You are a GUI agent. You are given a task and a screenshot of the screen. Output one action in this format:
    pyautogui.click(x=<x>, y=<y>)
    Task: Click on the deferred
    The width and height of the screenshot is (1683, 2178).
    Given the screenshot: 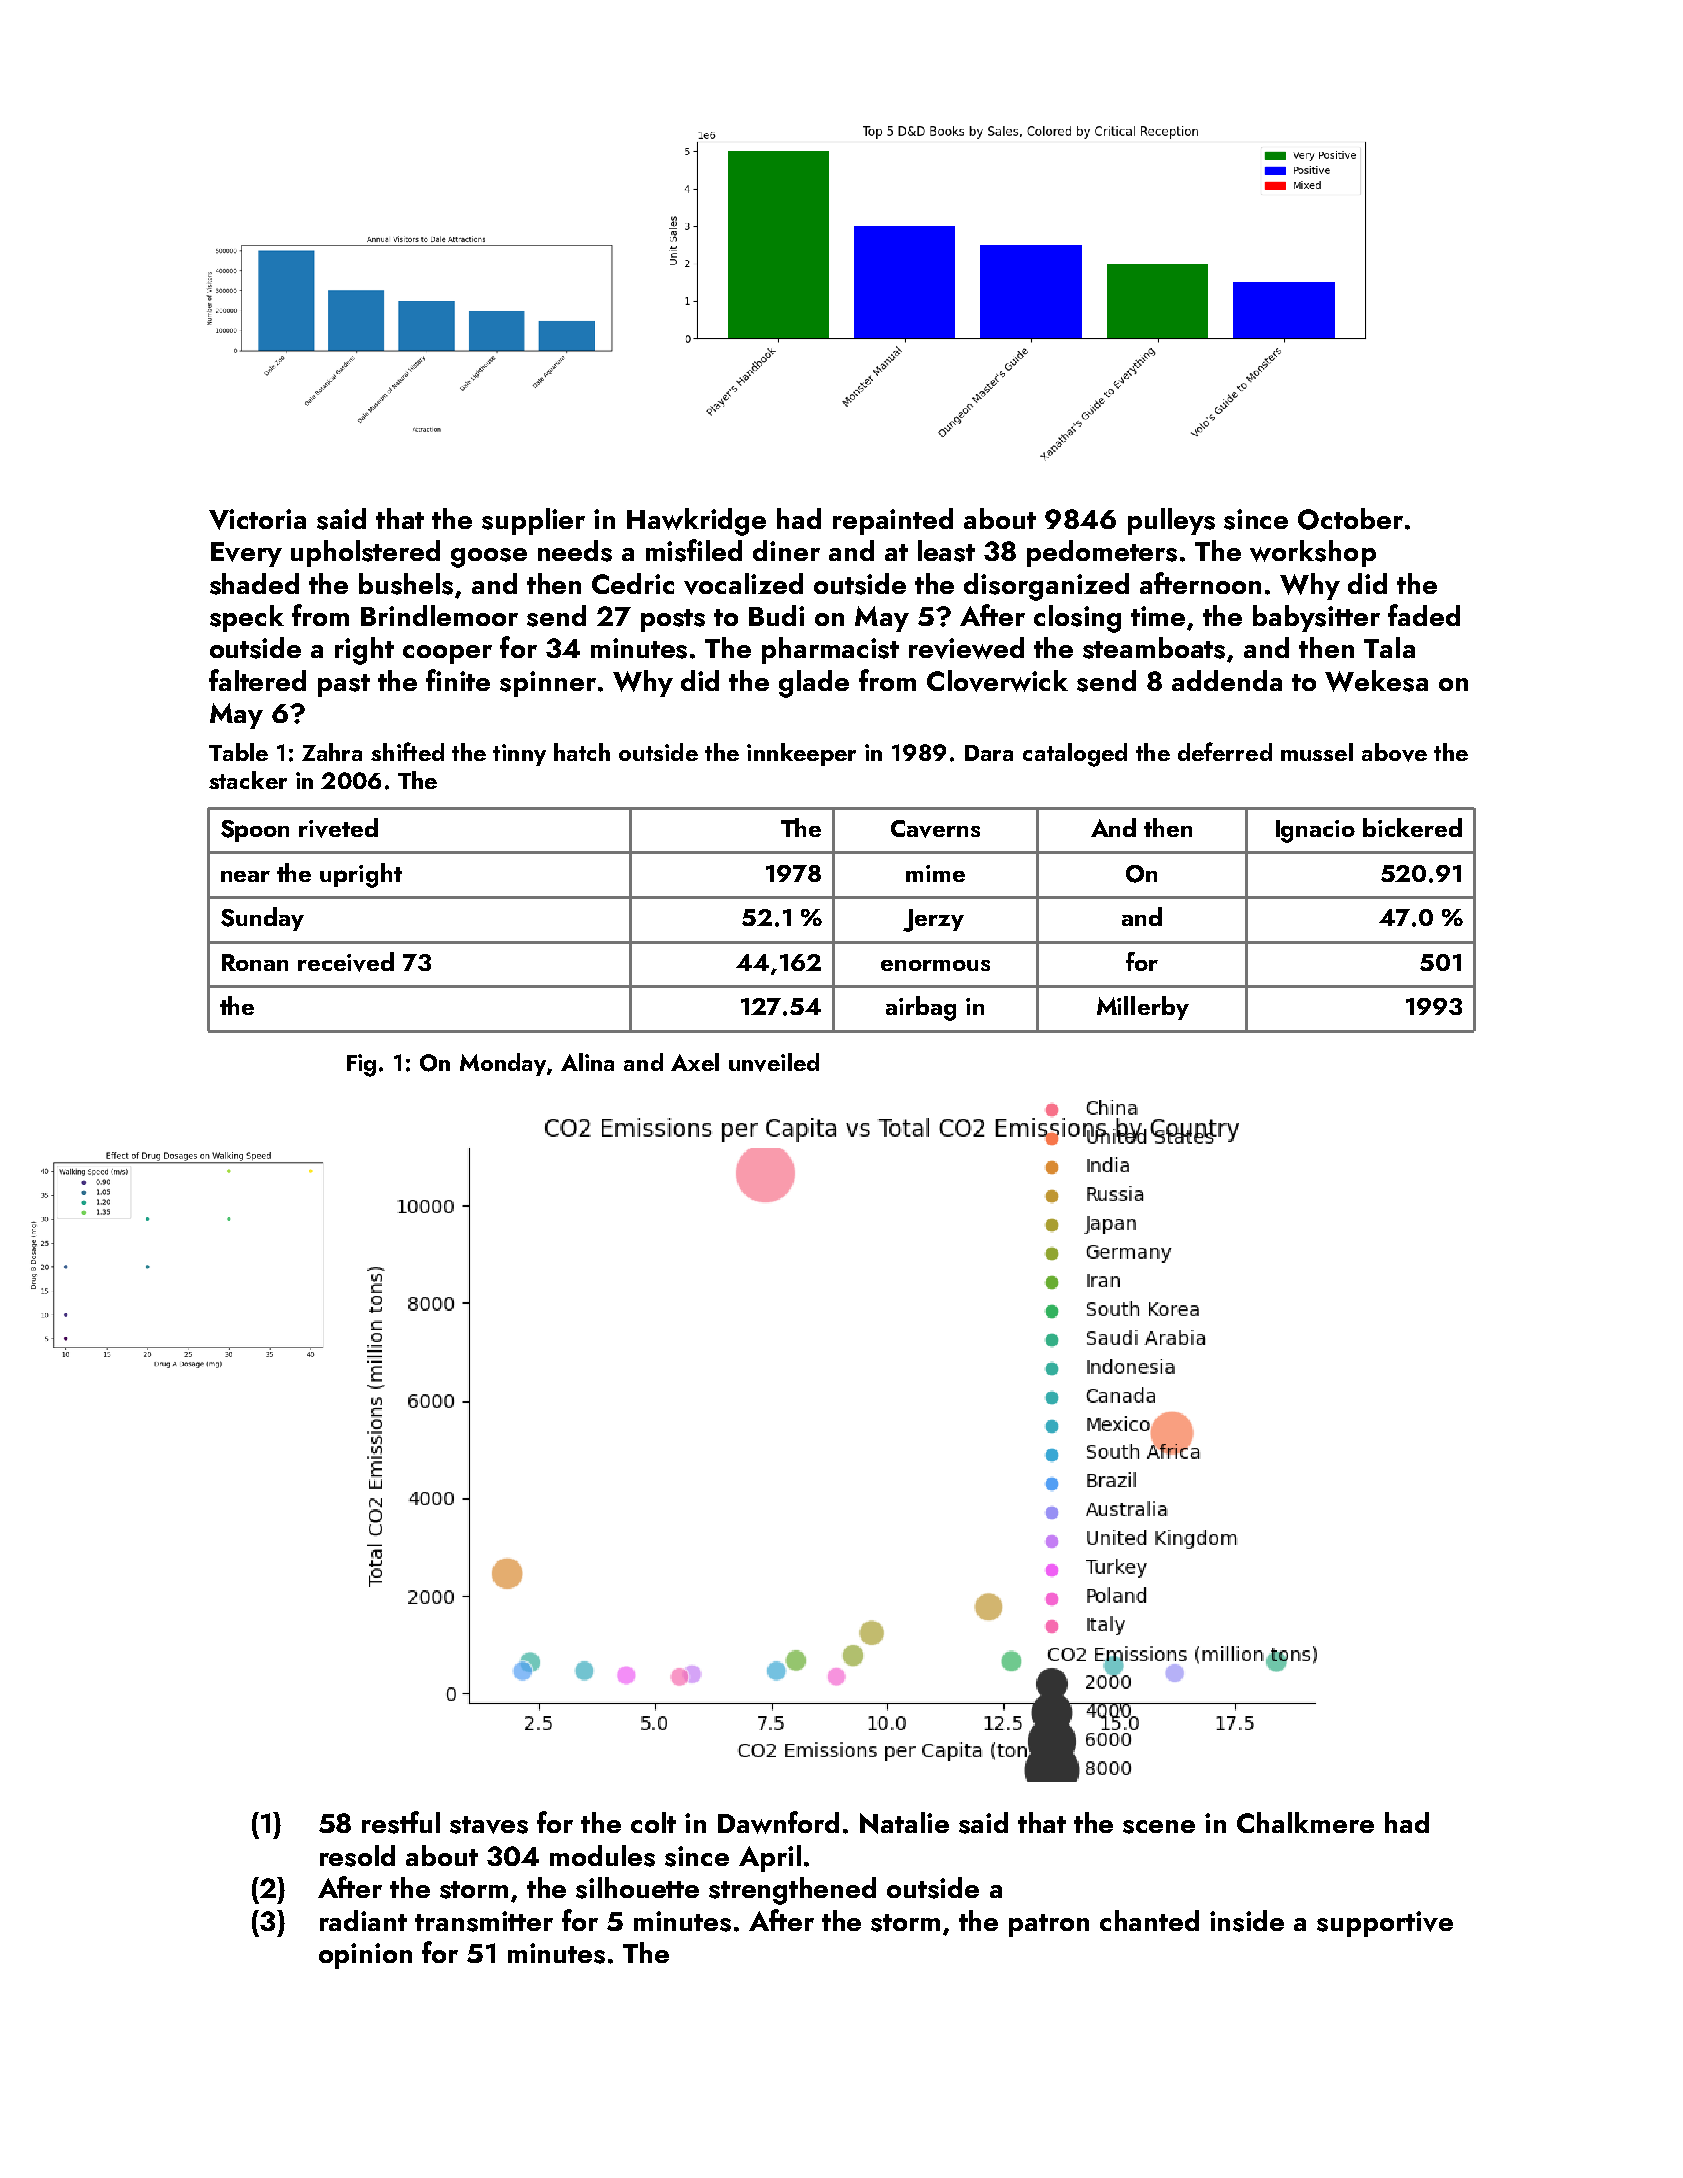 What is the action you would take?
    pyautogui.click(x=1225, y=751)
